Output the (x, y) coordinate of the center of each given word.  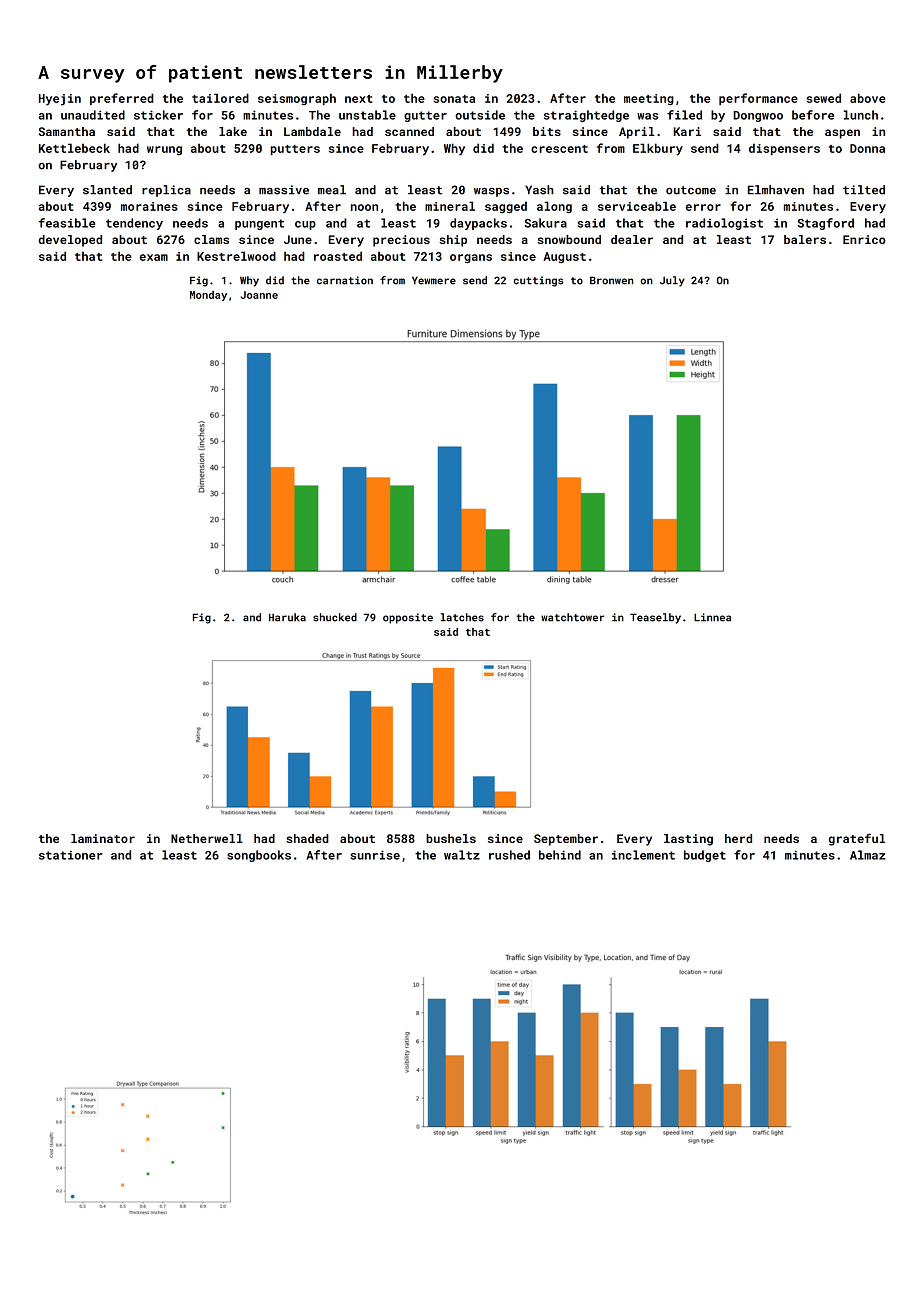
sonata (454, 99)
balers (805, 239)
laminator (103, 838)
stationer (71, 855)
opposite (408, 618)
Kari (687, 131)
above (868, 98)
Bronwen (611, 280)
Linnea (712, 617)
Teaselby (655, 618)
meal (332, 190)
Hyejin (60, 100)
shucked (335, 617)
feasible (67, 223)
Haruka (287, 617)
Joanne (259, 295)
